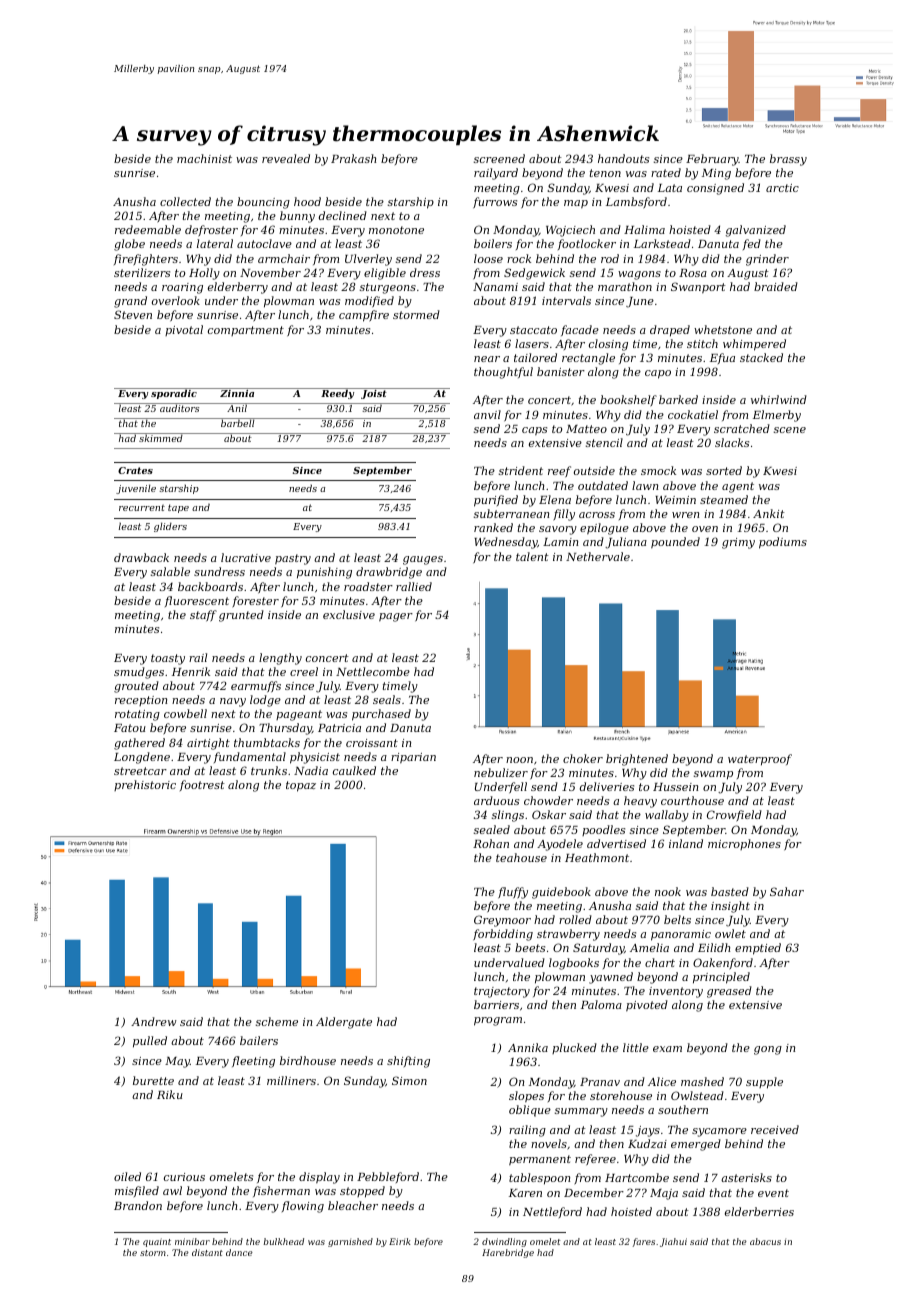 Image resolution: width=924 pixels, height=1308 pixels. Describe the element at coordinates (788, 160) in the screenshot. I see `brassy` at that location.
